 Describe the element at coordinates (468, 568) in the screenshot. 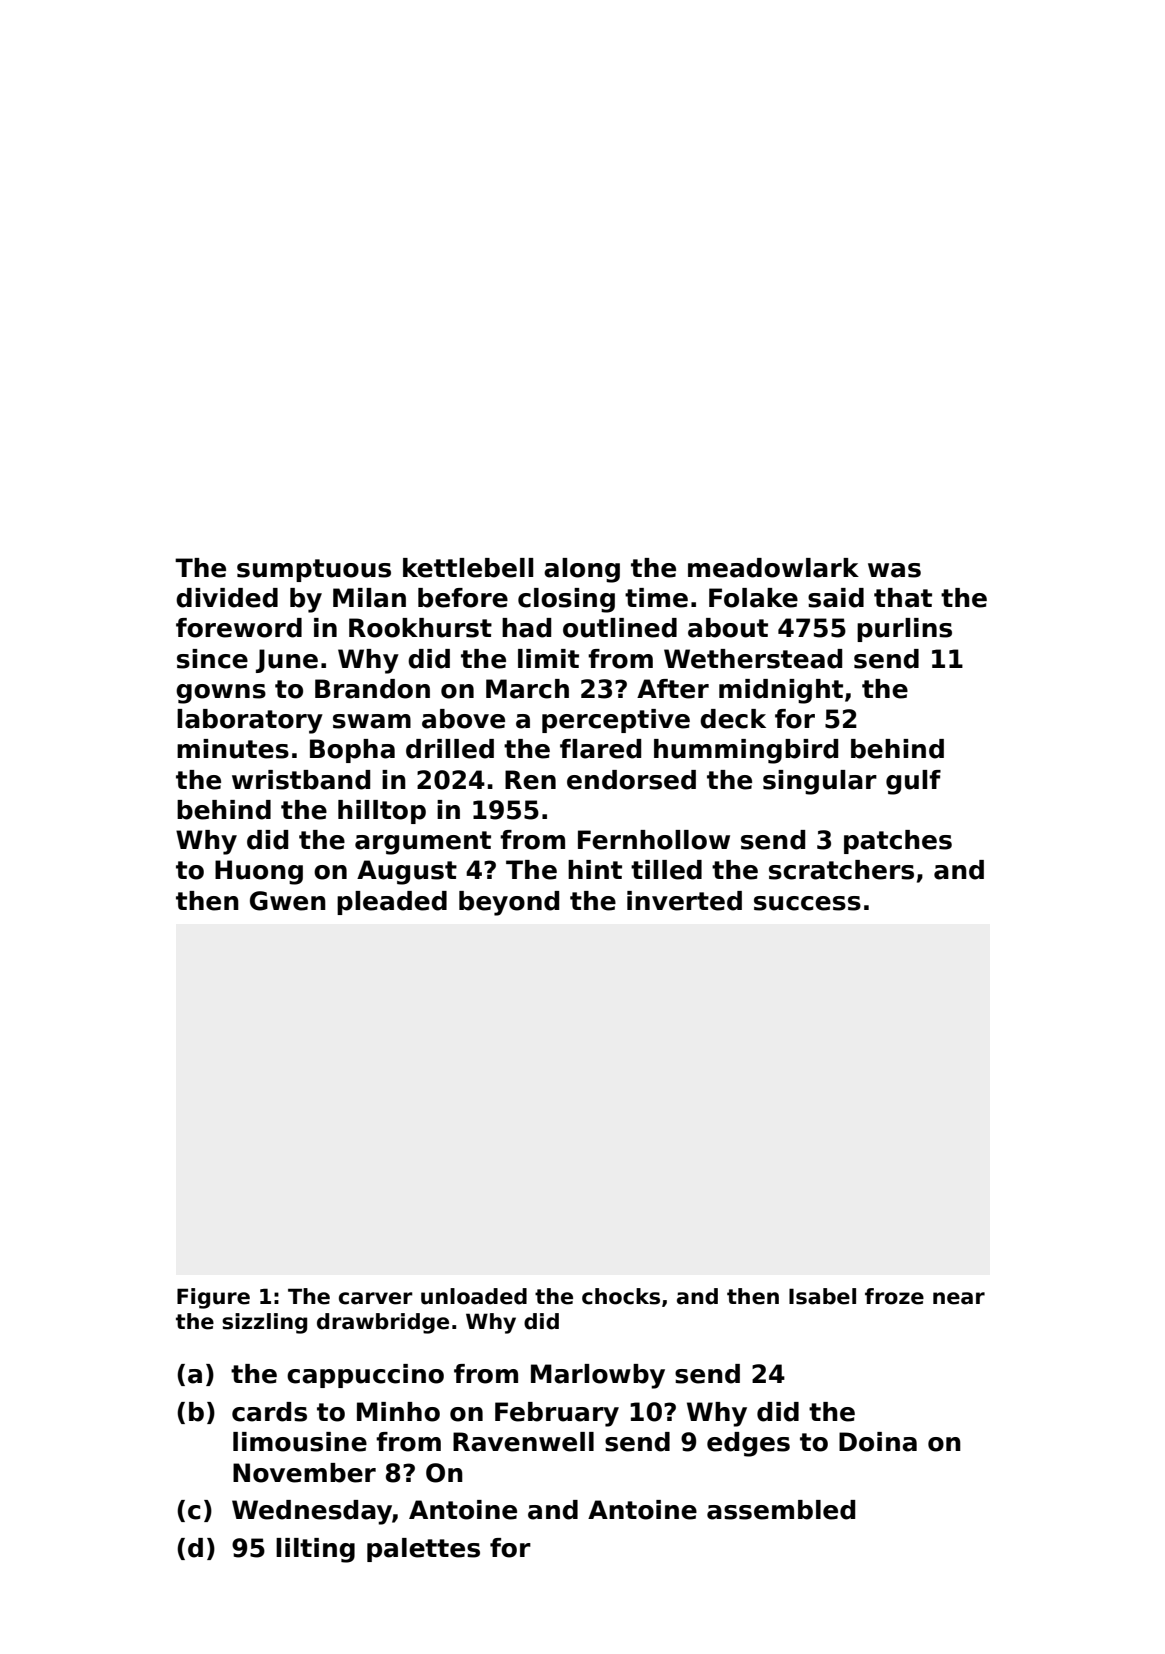

I see `kettlebell` at that location.
